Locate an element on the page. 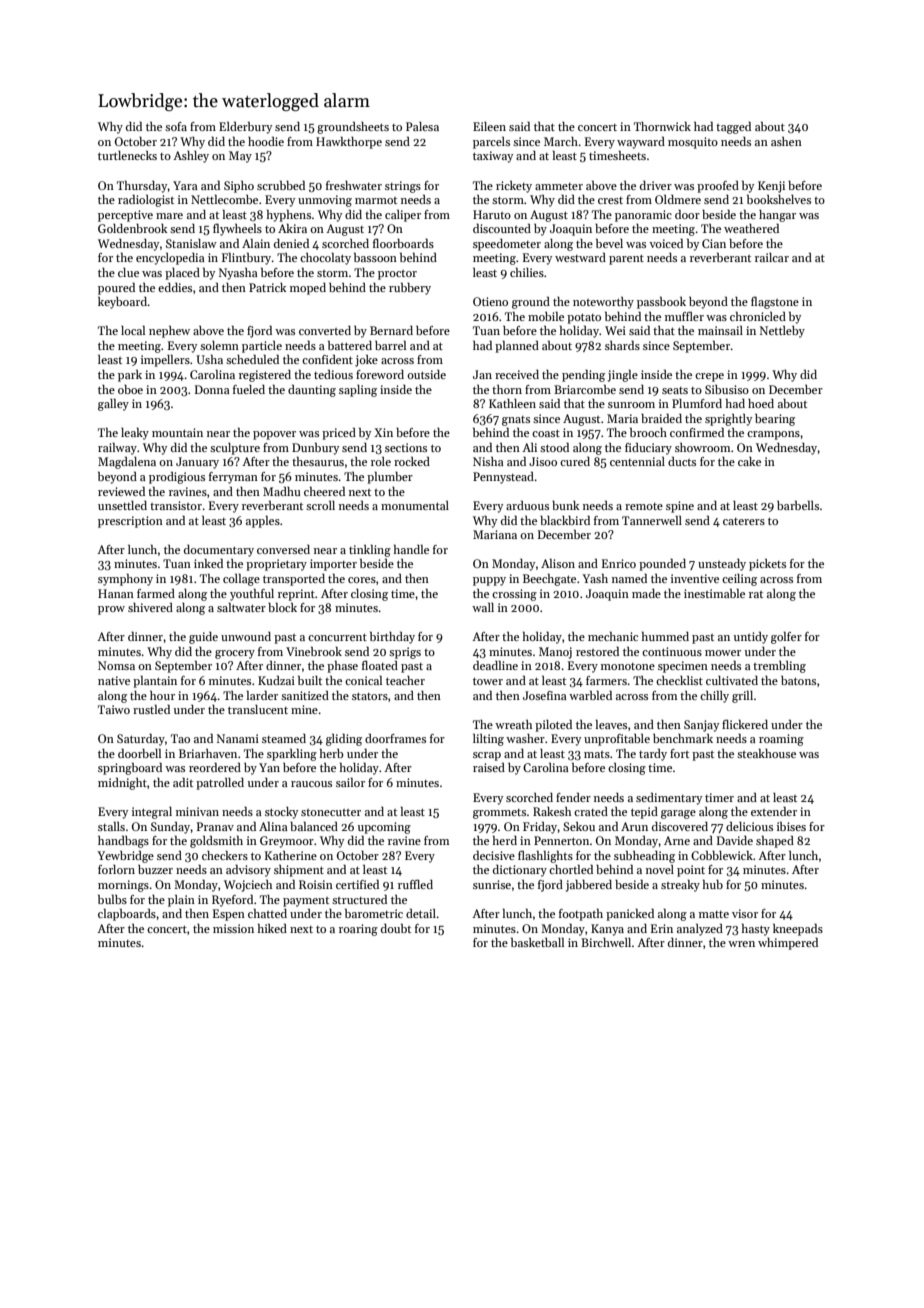  decisive is located at coordinates (494, 855).
